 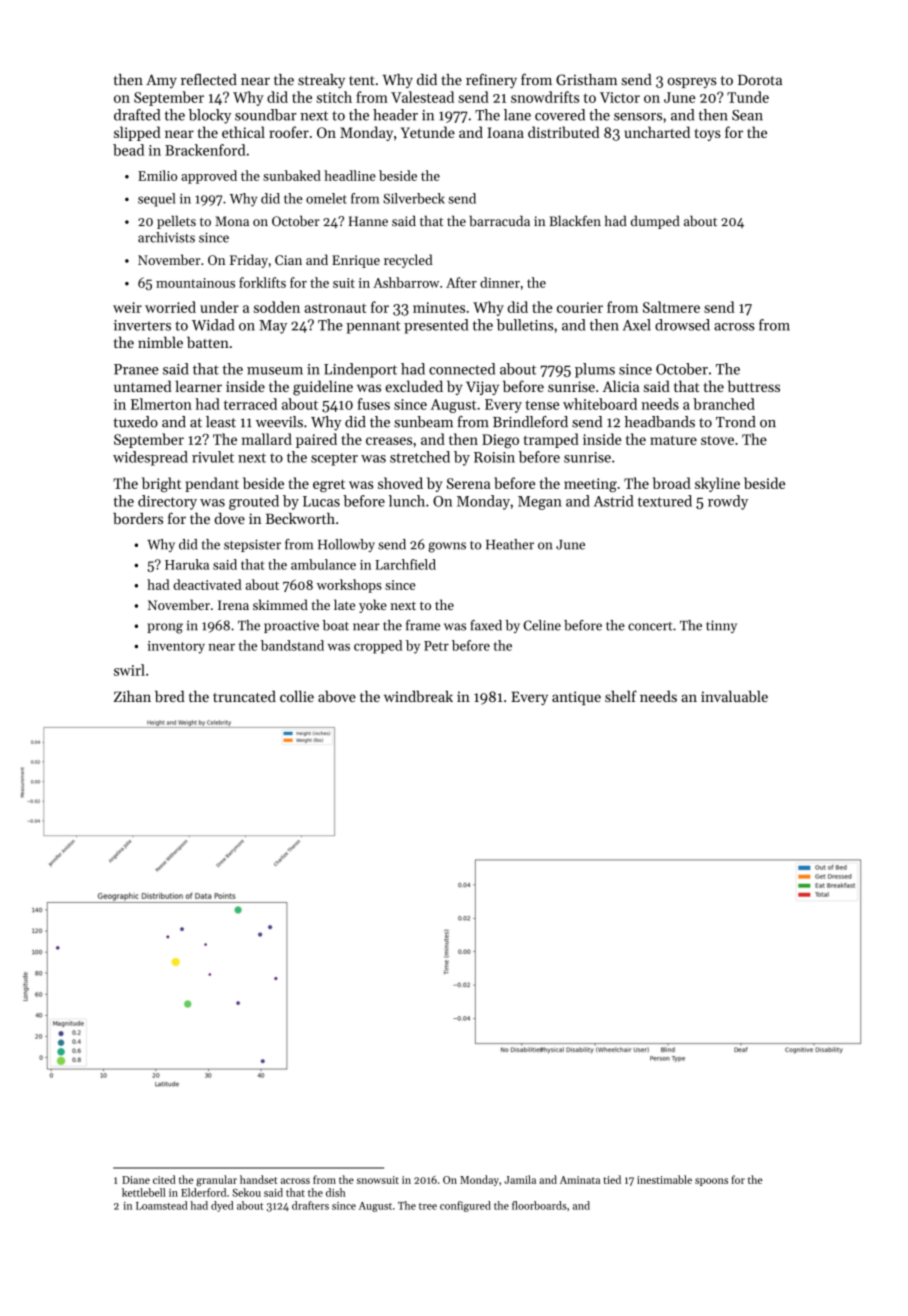 I want to click on streaky, so click(x=321, y=81).
